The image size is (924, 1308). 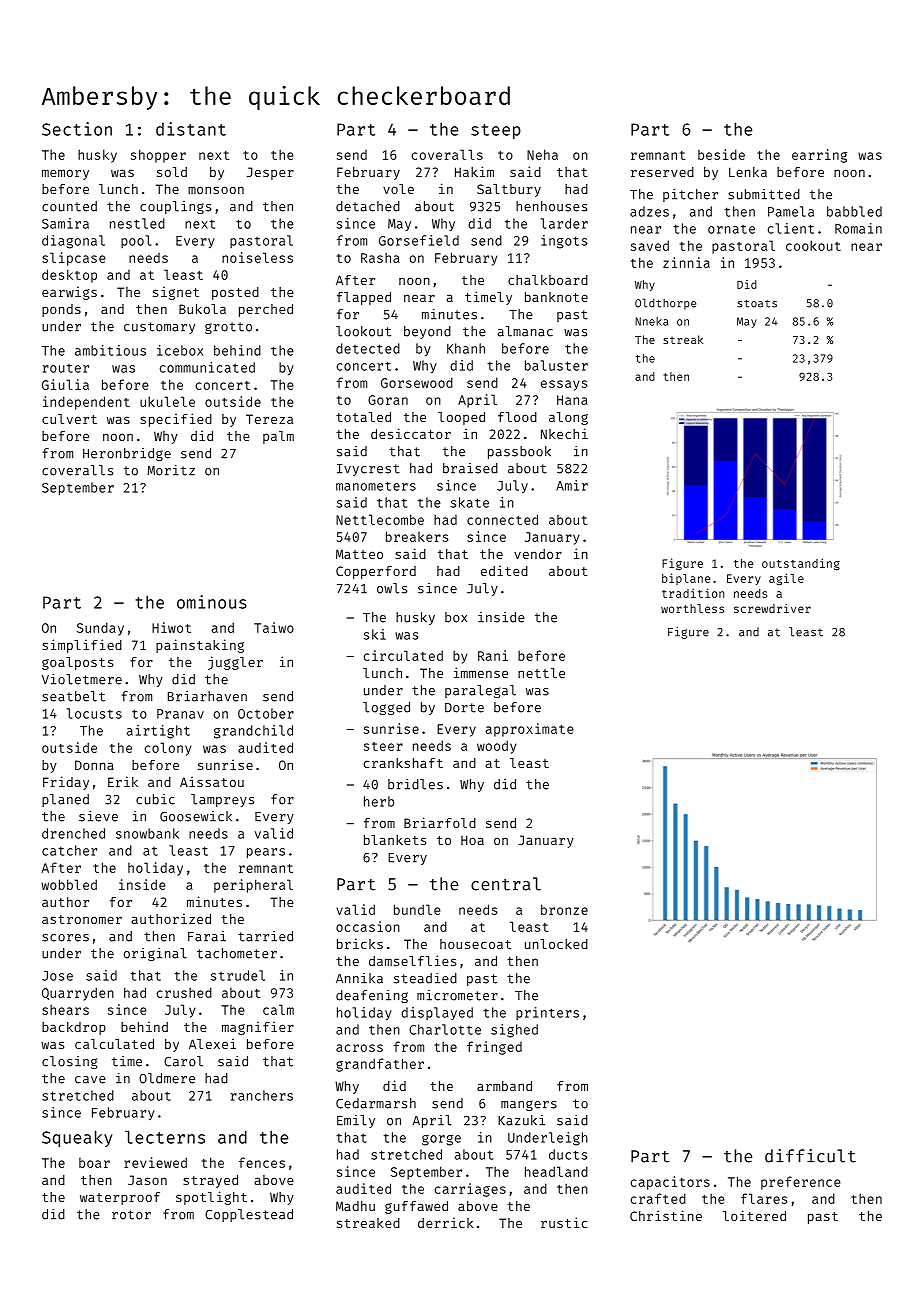 What do you see at coordinates (564, 909) in the image?
I see `bronze` at bounding box center [564, 909].
